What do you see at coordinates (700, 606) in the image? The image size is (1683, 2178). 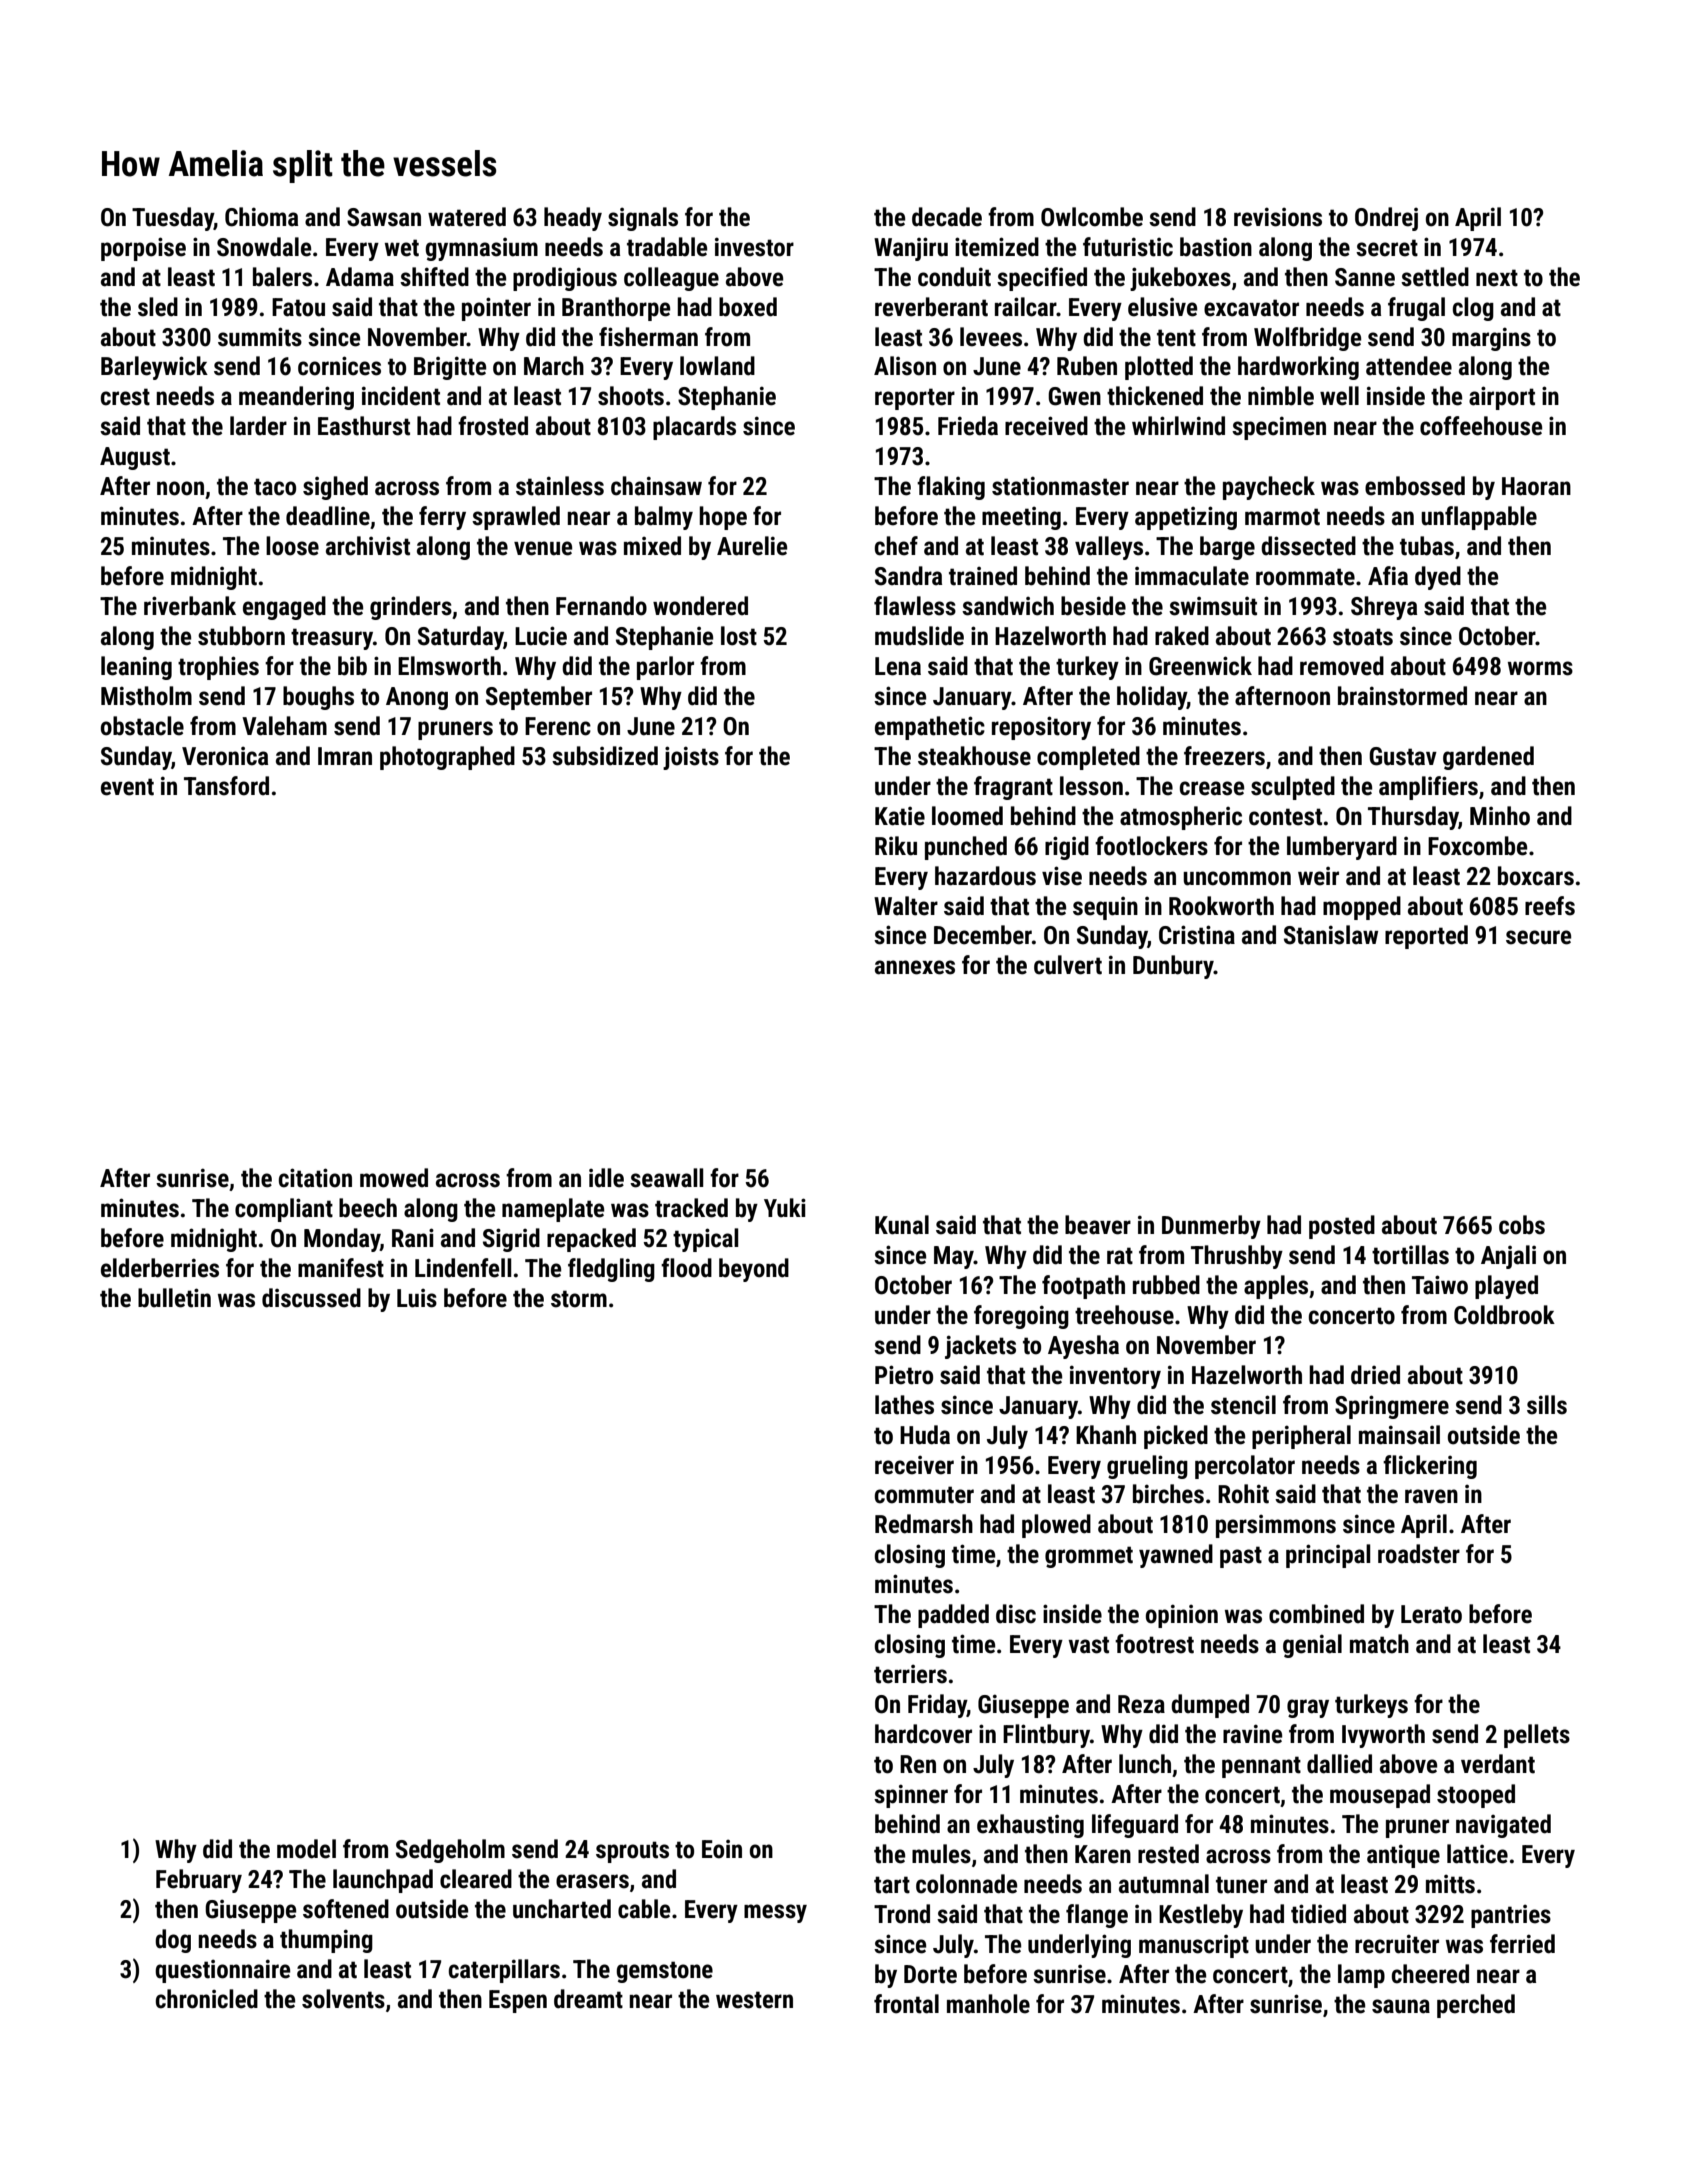 I see `wondered` at bounding box center [700, 606].
